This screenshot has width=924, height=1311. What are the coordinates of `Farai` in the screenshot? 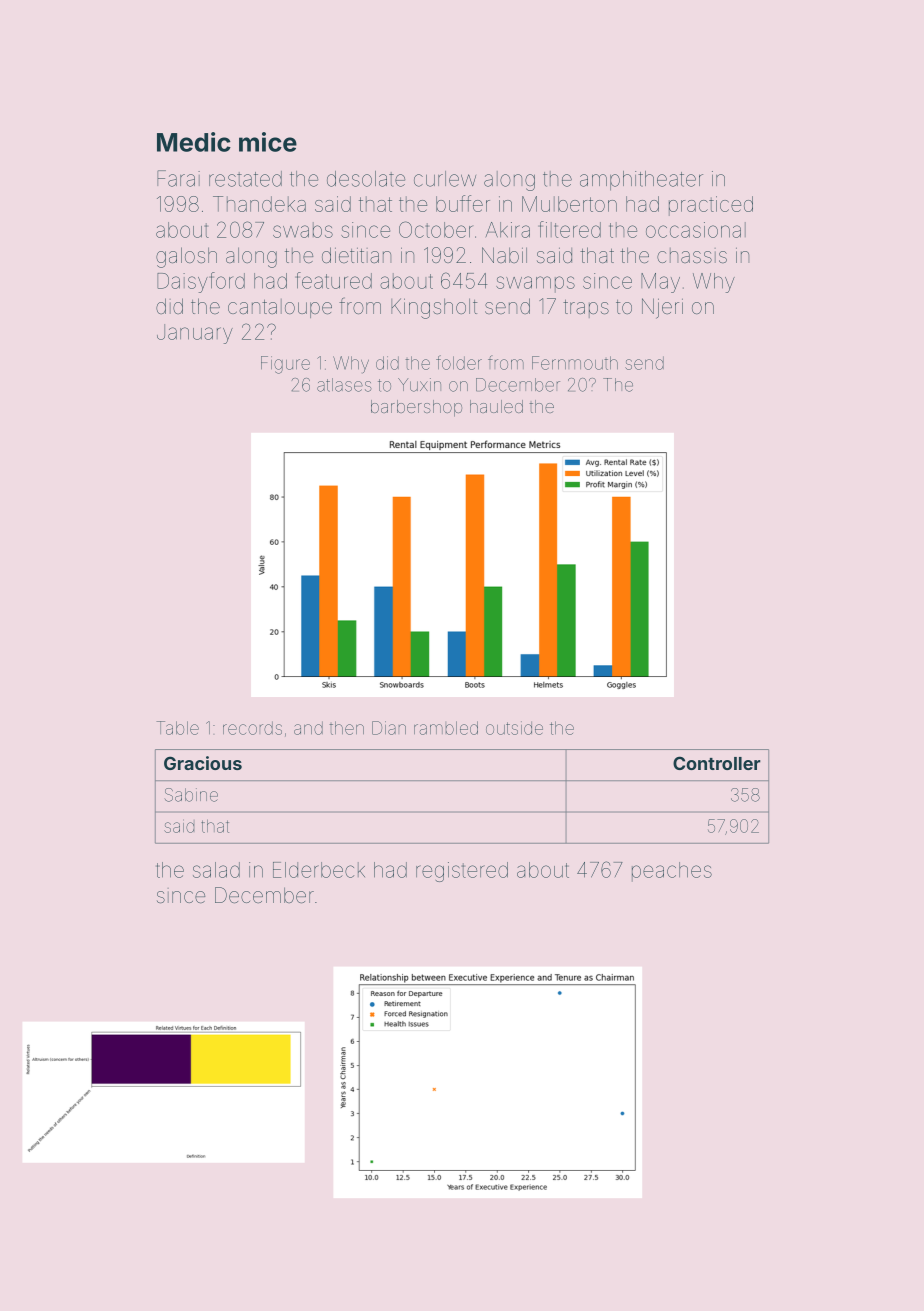 It's located at (178, 178).
